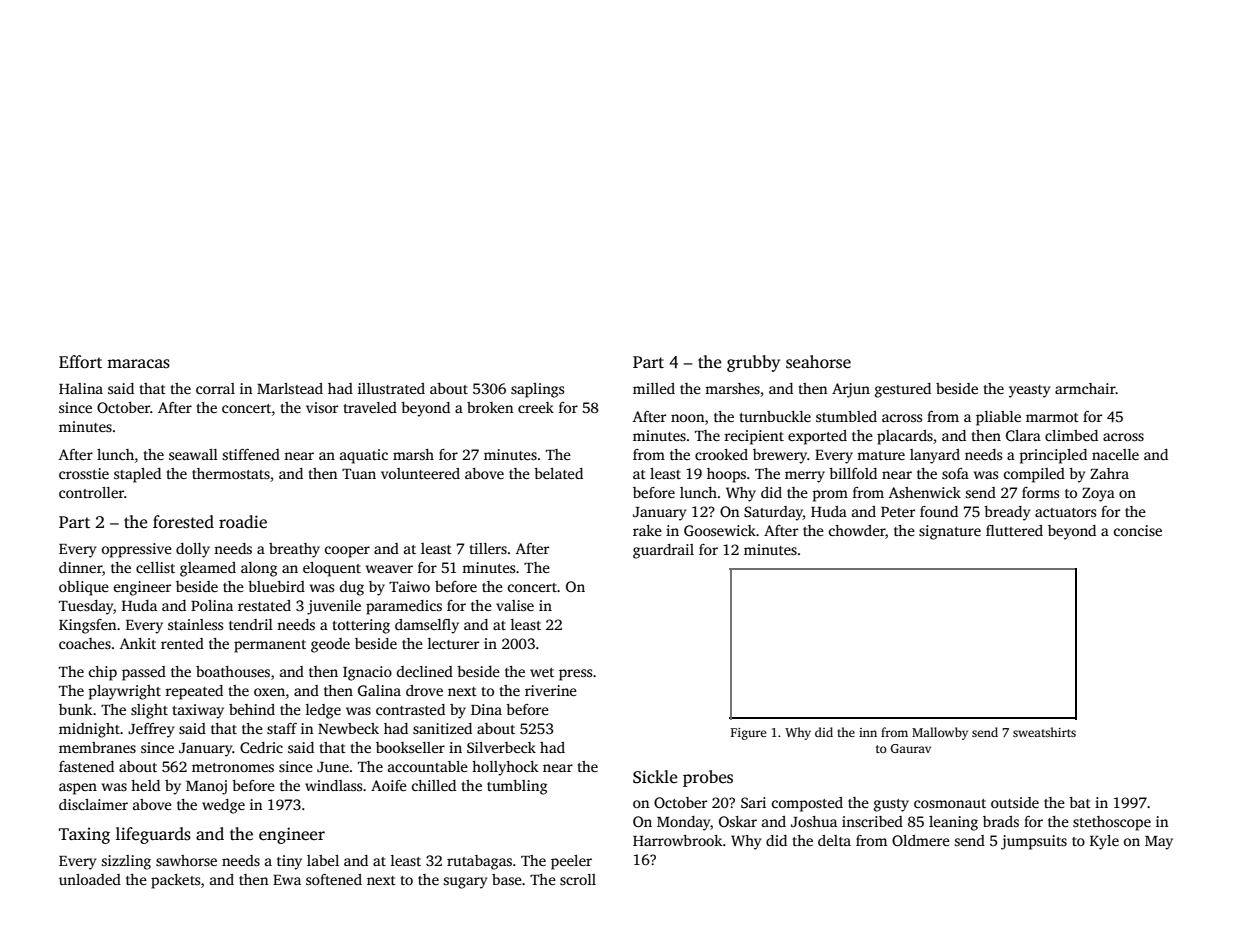  I want to click on sweatshirts, so click(1044, 732).
